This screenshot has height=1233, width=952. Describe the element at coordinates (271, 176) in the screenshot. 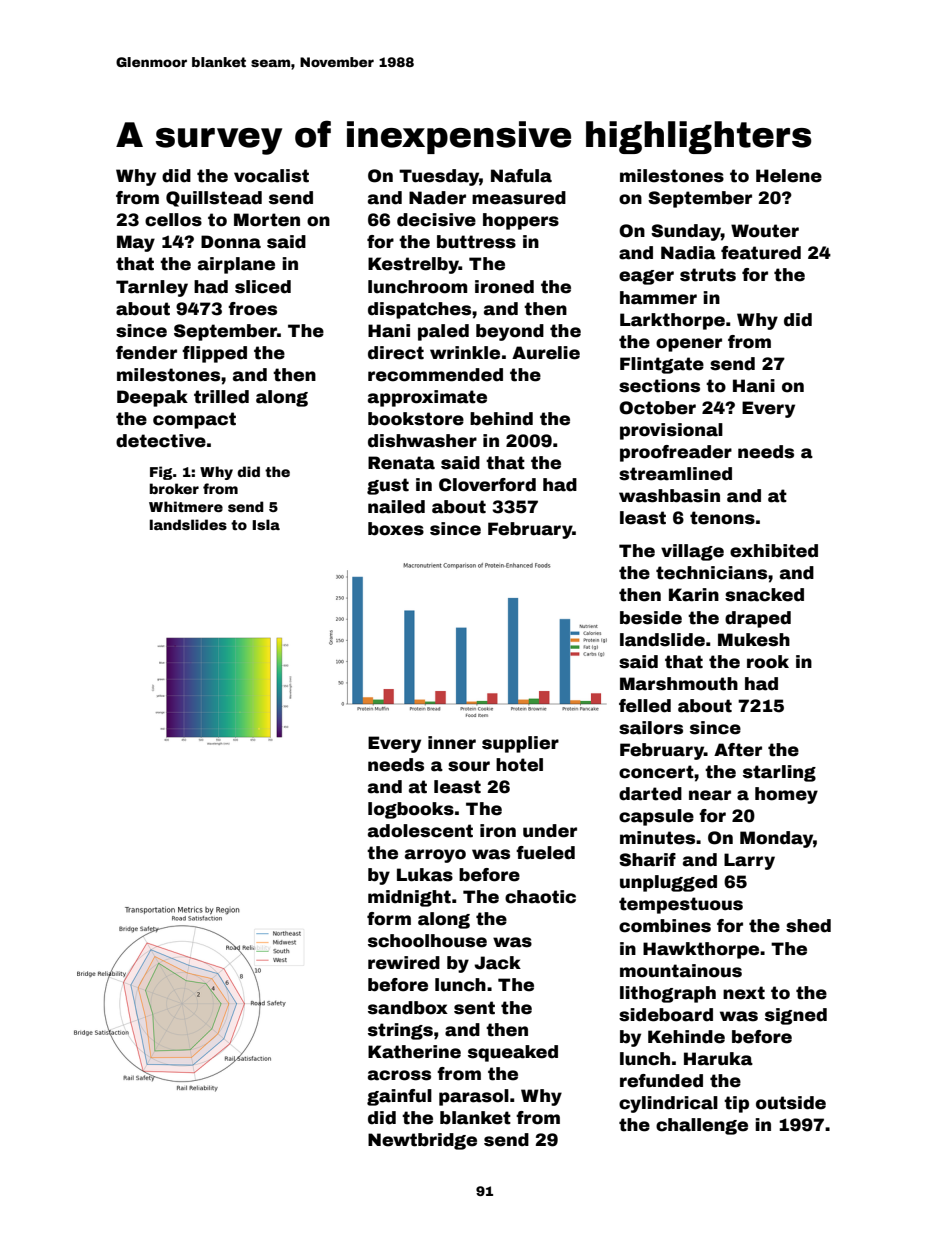

I see `vocalist` at that location.
